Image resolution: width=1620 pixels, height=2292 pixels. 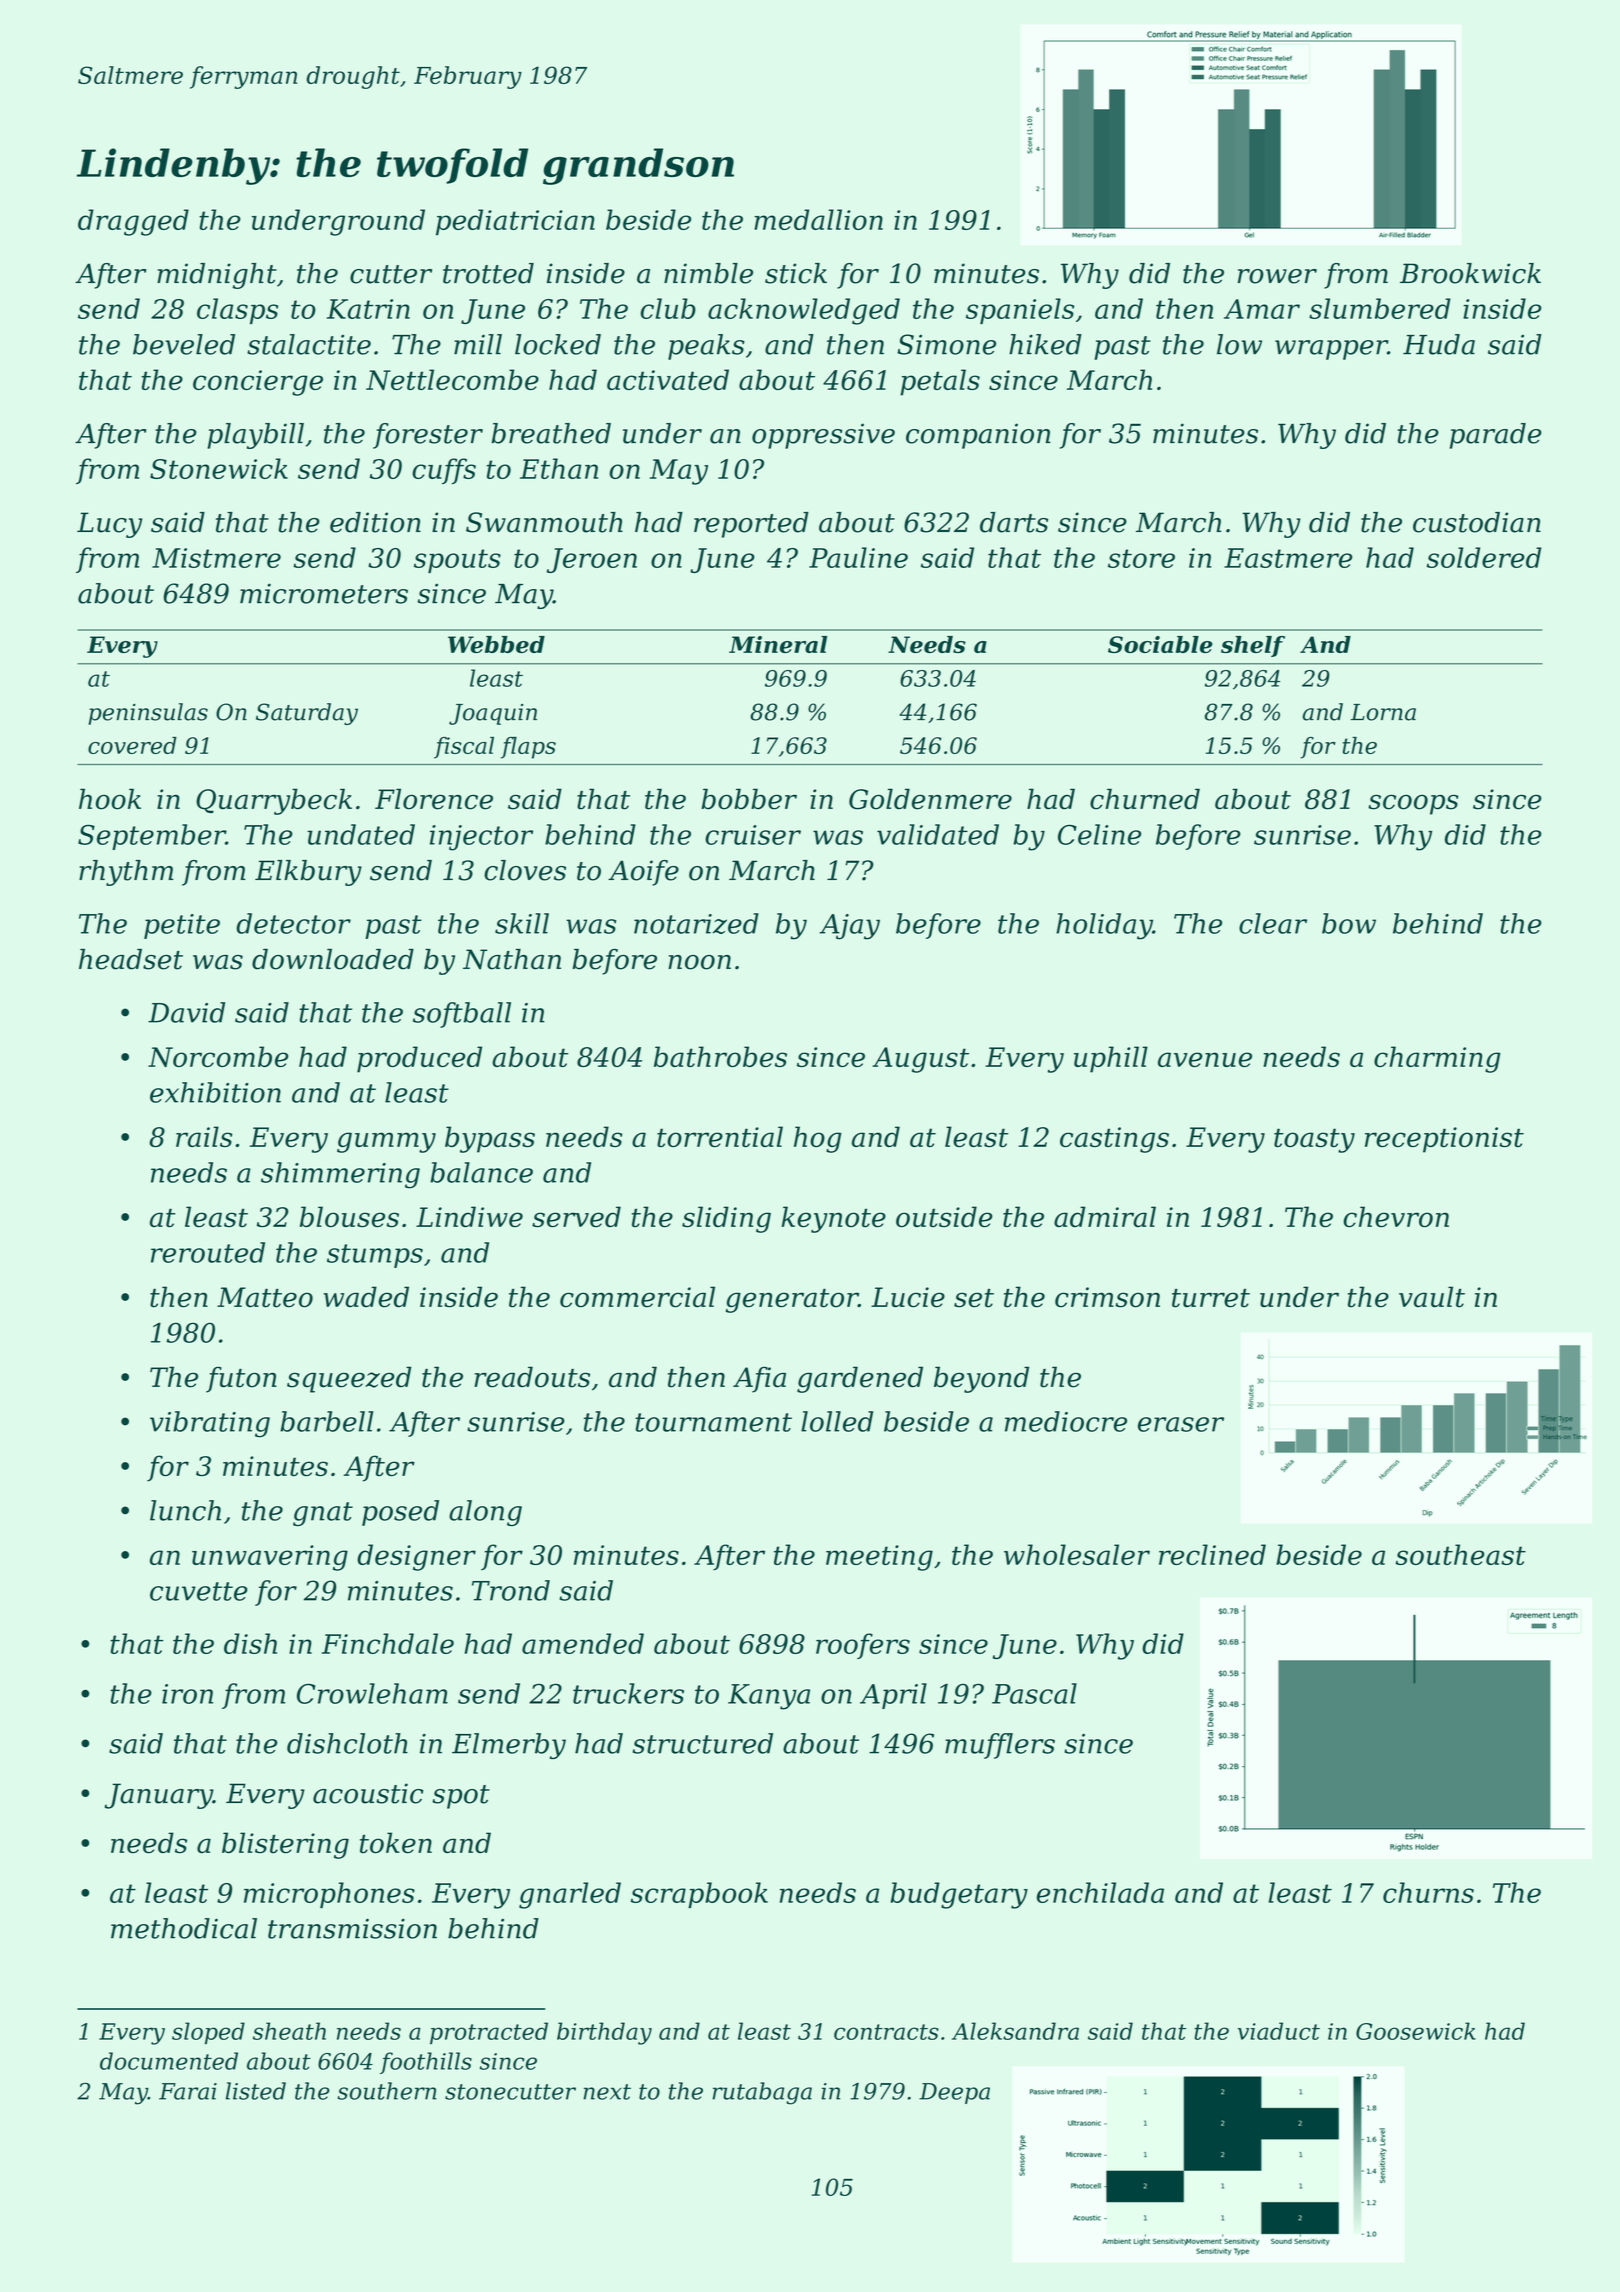 I want to click on birthday, so click(x=604, y=2033).
